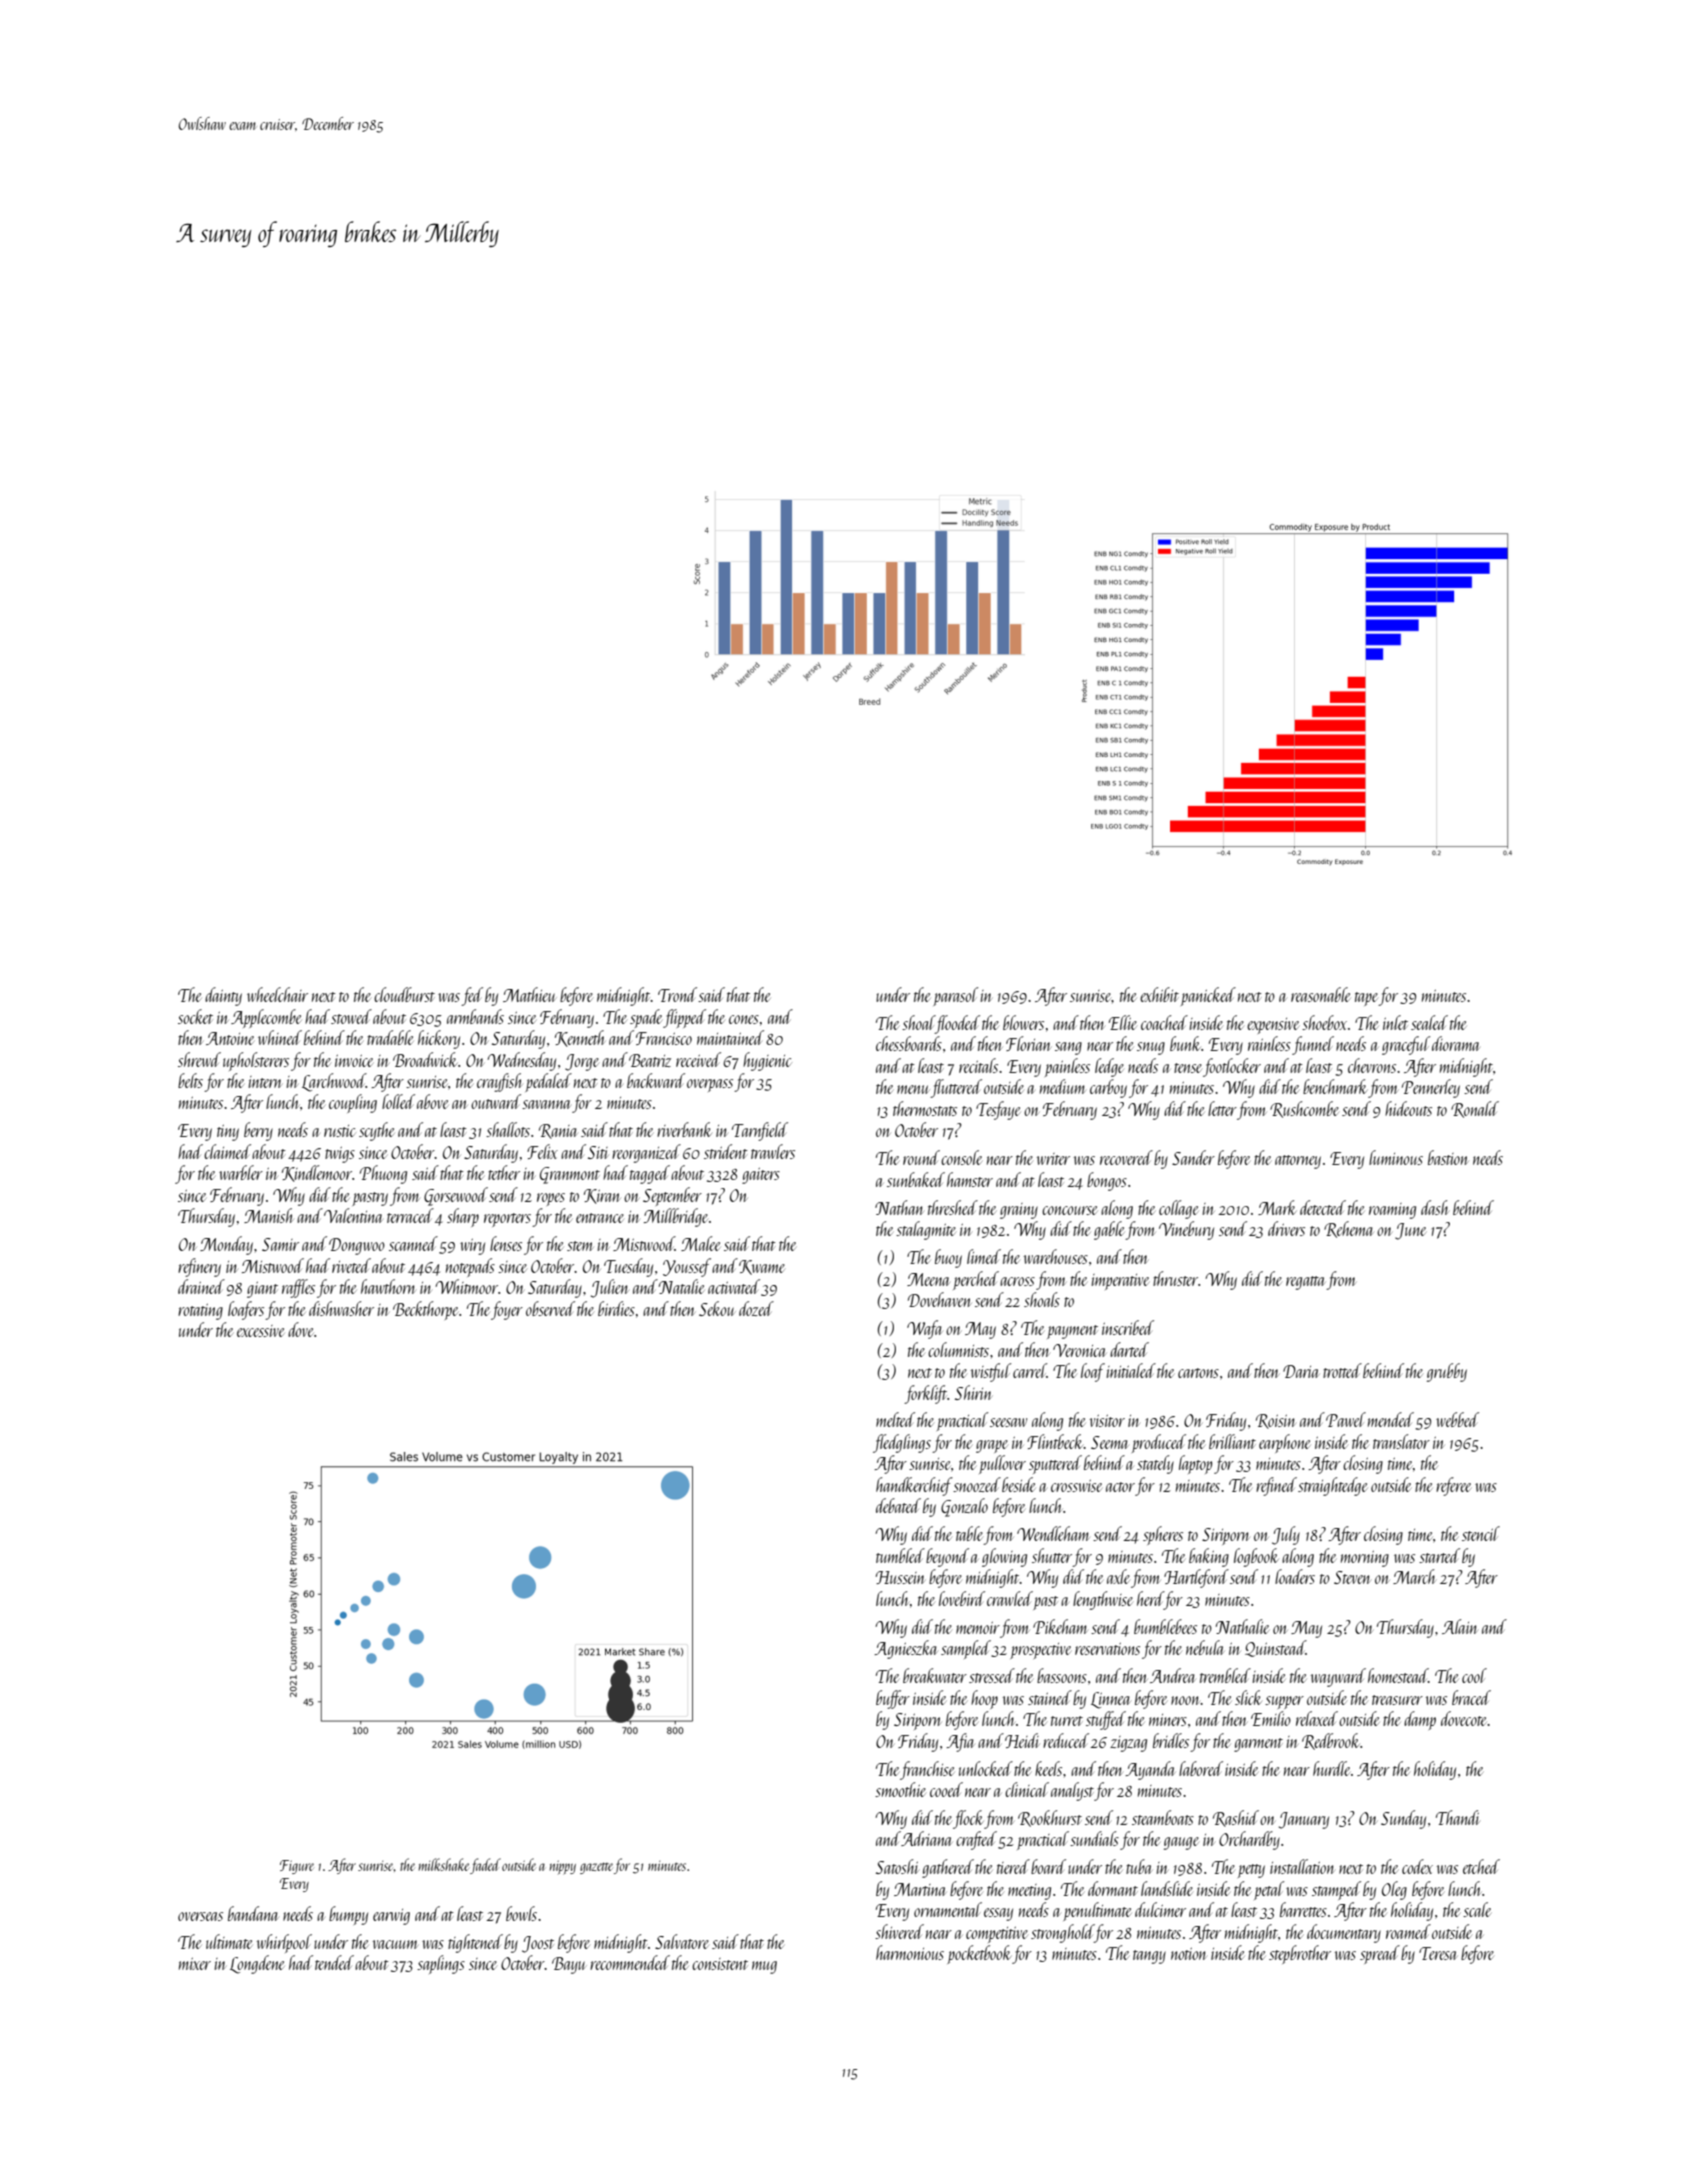  What do you see at coordinates (1196, 1578) in the page?
I see `Hartleford` at bounding box center [1196, 1578].
